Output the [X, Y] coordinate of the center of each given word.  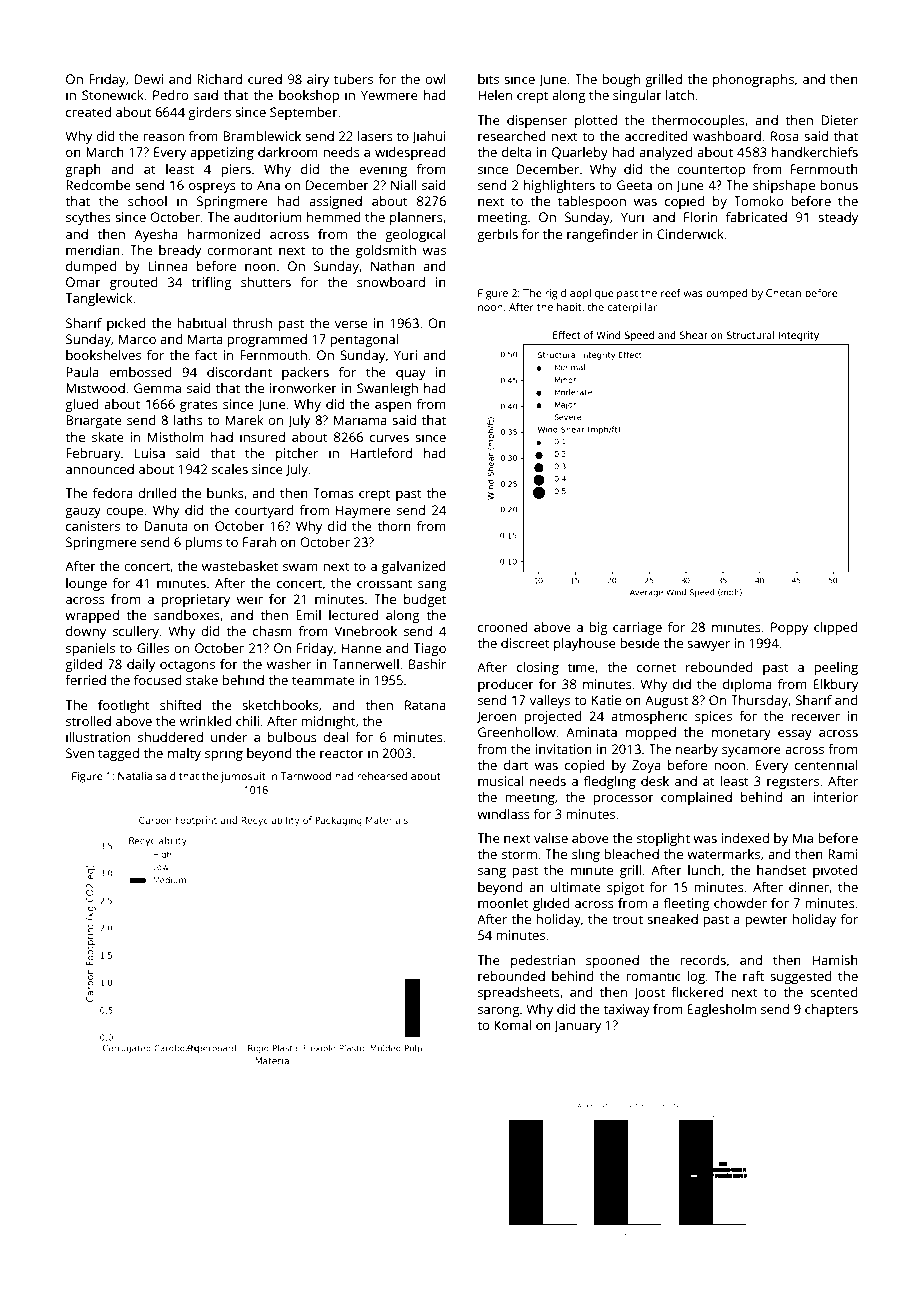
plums [203, 543]
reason [163, 137]
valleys [550, 701]
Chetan [783, 293]
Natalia [135, 776]
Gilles [153, 648]
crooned [503, 627]
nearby [697, 750]
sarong [499, 1012]
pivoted [835, 871]
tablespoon [592, 202]
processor [623, 800]
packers [305, 373]
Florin [700, 217]
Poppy [789, 628]
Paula [82, 372]
